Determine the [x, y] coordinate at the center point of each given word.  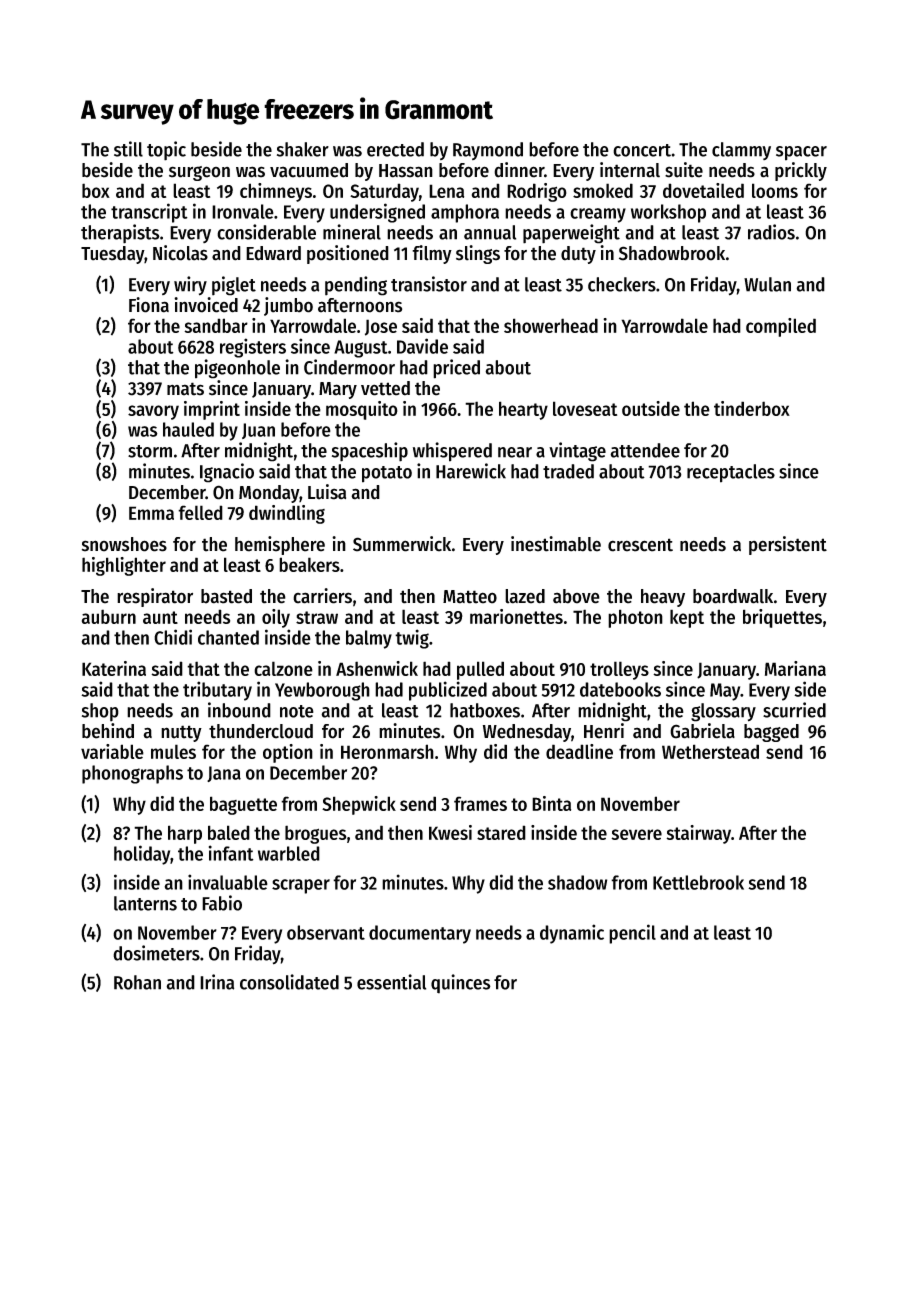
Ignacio [227, 473]
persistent [788, 545]
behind [108, 731]
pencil [632, 934]
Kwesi [450, 832]
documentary [420, 934]
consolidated [289, 982]
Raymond [488, 151]
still [128, 149]
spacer [801, 153]
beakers [309, 564]
